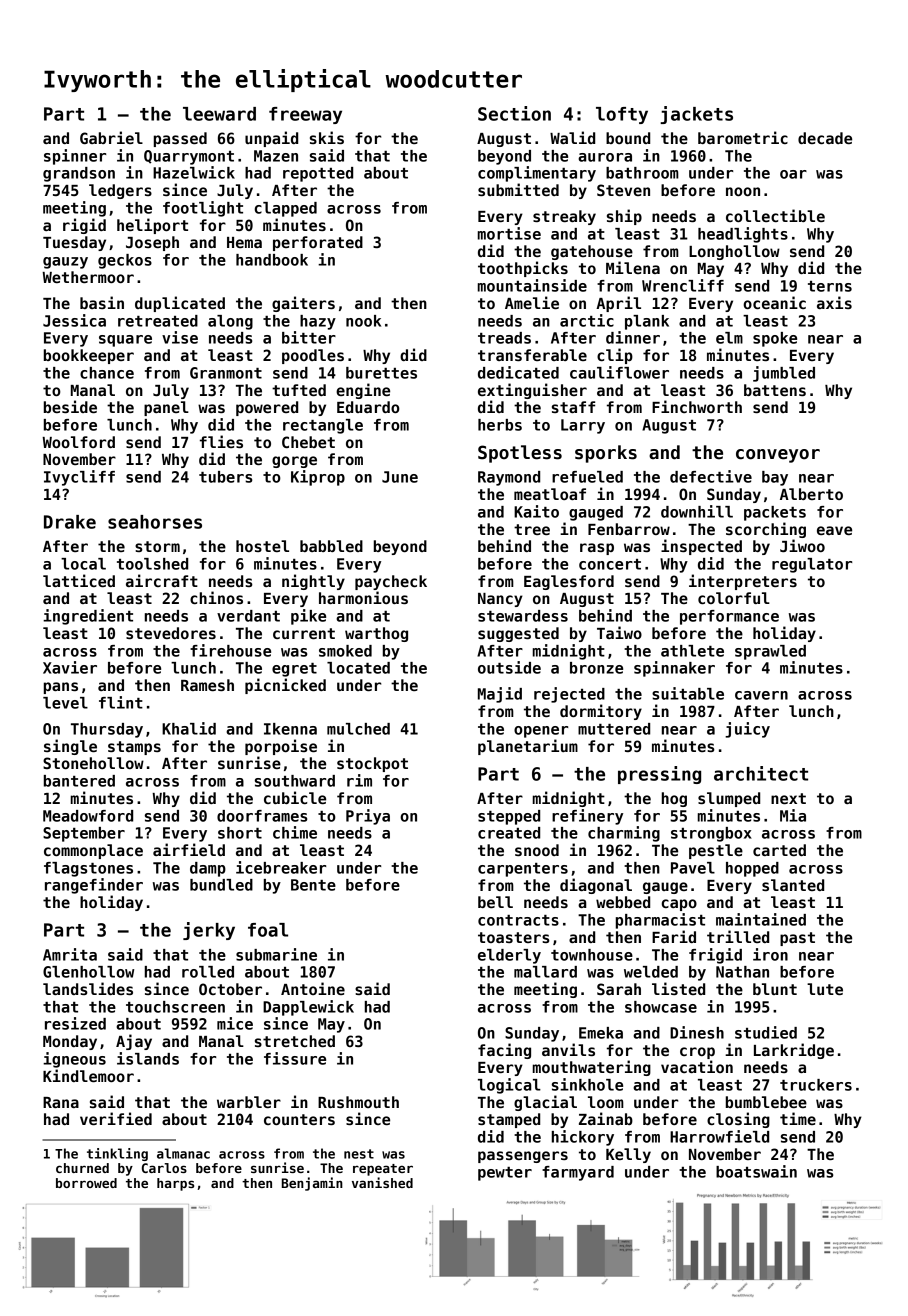 The image size is (908, 1316). What do you see at coordinates (674, 936) in the document?
I see `Farid` at bounding box center [674, 936].
